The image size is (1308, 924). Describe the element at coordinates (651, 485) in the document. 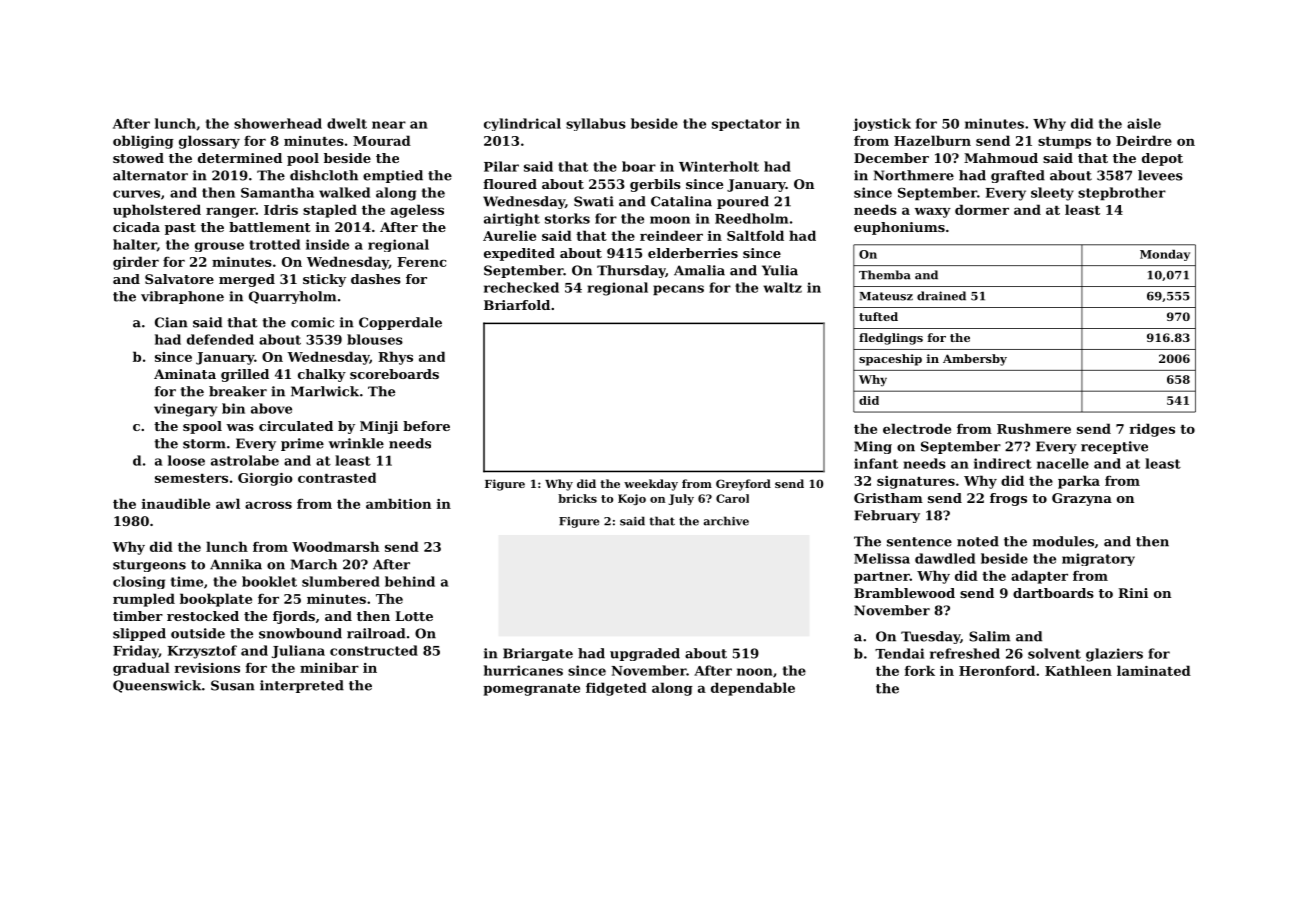

I see `weekday` at that location.
